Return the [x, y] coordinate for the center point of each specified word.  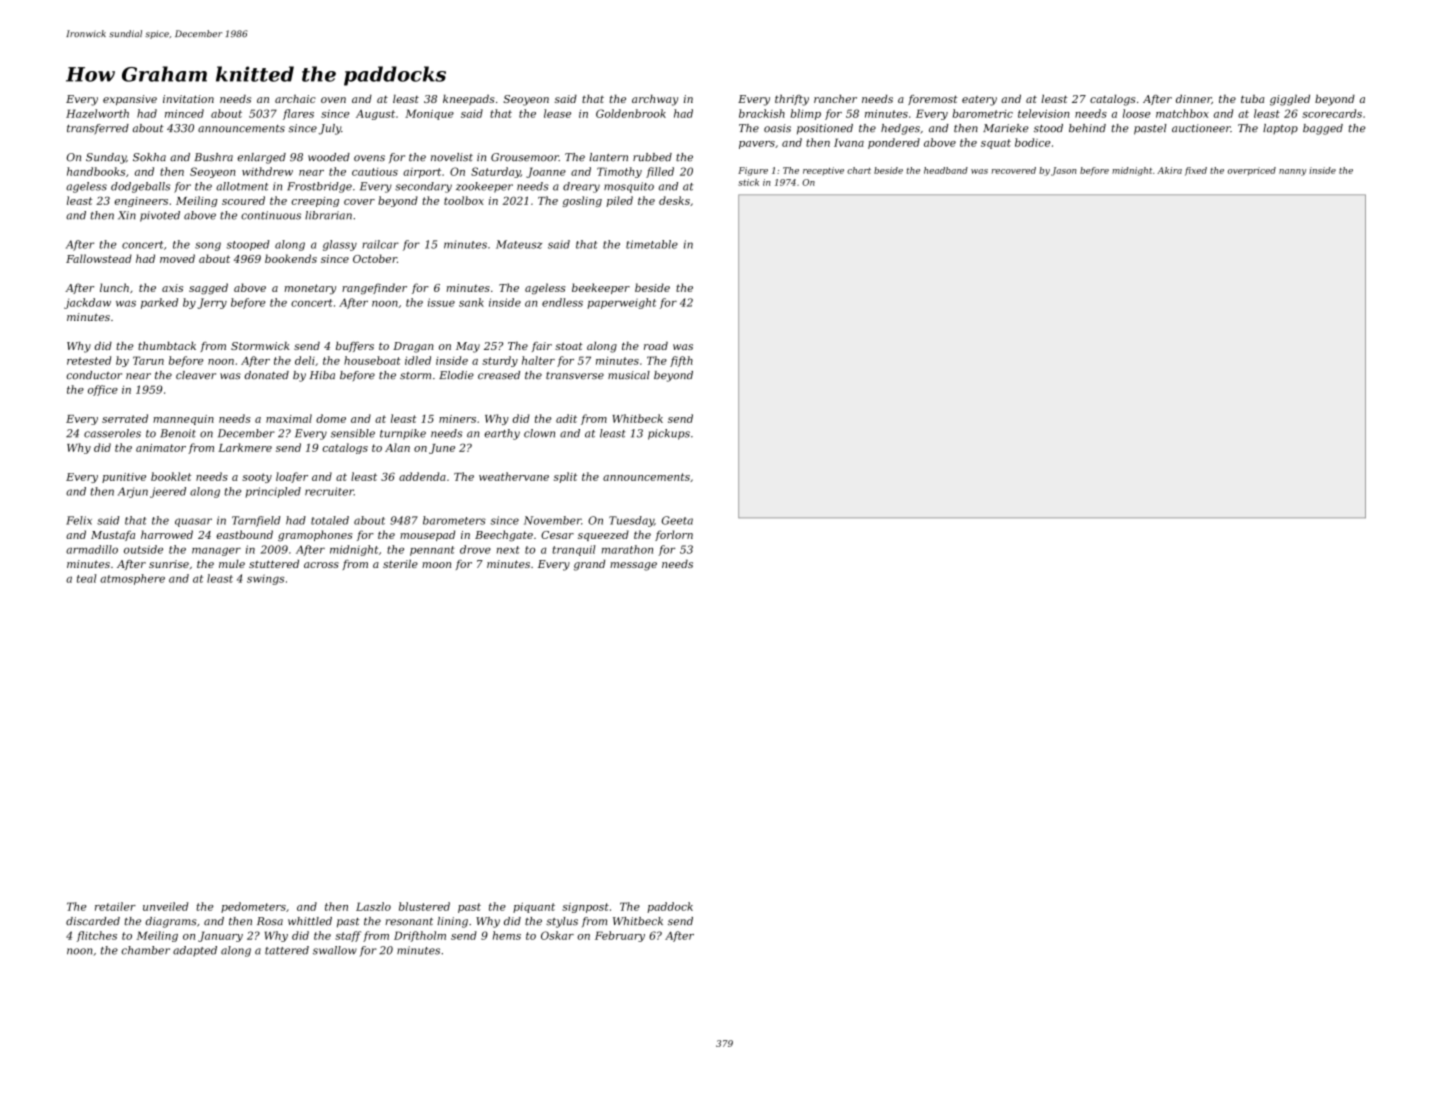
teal [86, 578]
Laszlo [373, 906]
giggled [1290, 100]
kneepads [469, 100]
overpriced [1252, 171]
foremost [933, 100]
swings [265, 579]
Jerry [212, 303]
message [633, 566]
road [656, 346]
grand [589, 565]
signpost [585, 908]
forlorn [674, 535]
